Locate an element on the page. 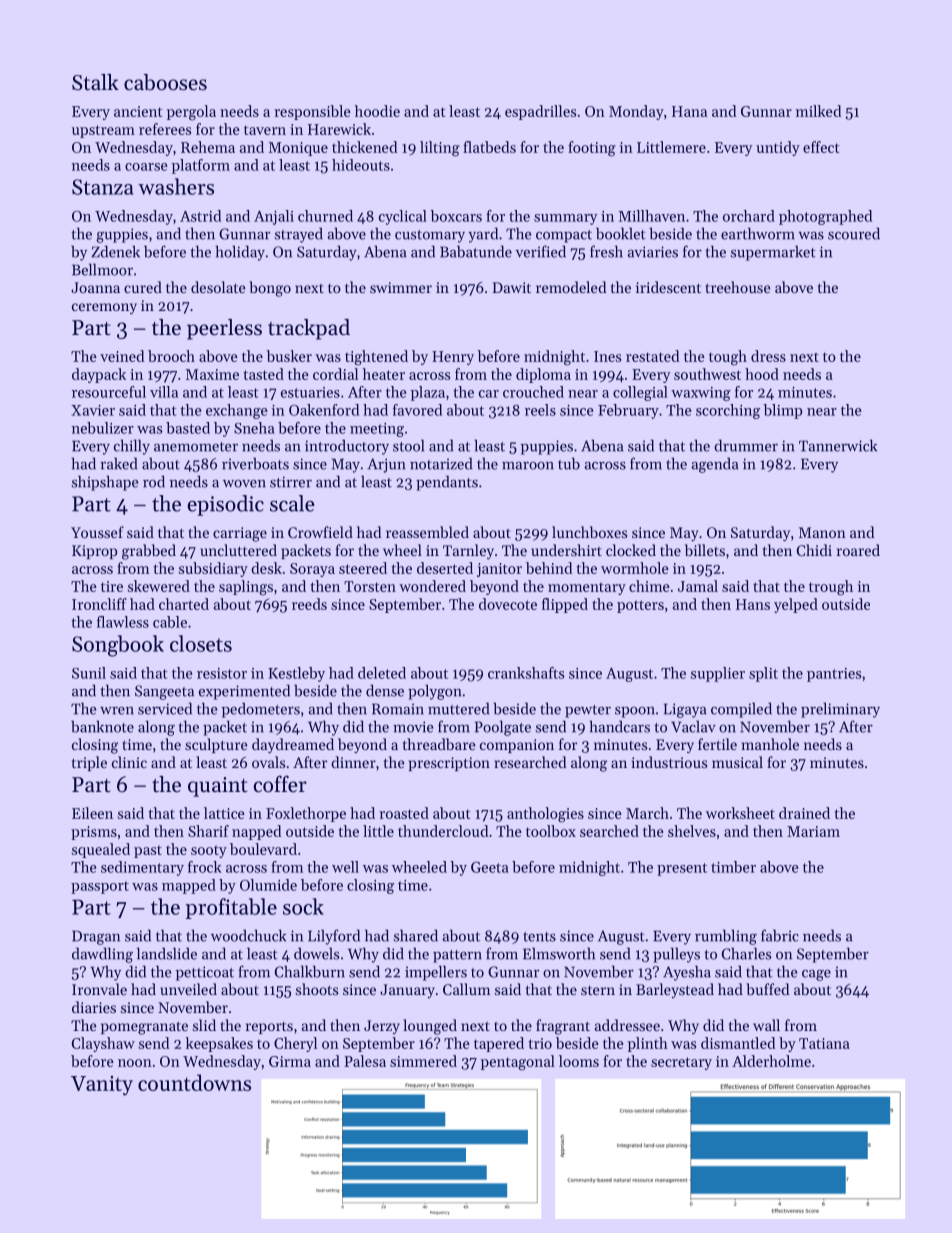 The image size is (952, 1233). Vanity is located at coordinates (102, 1086).
